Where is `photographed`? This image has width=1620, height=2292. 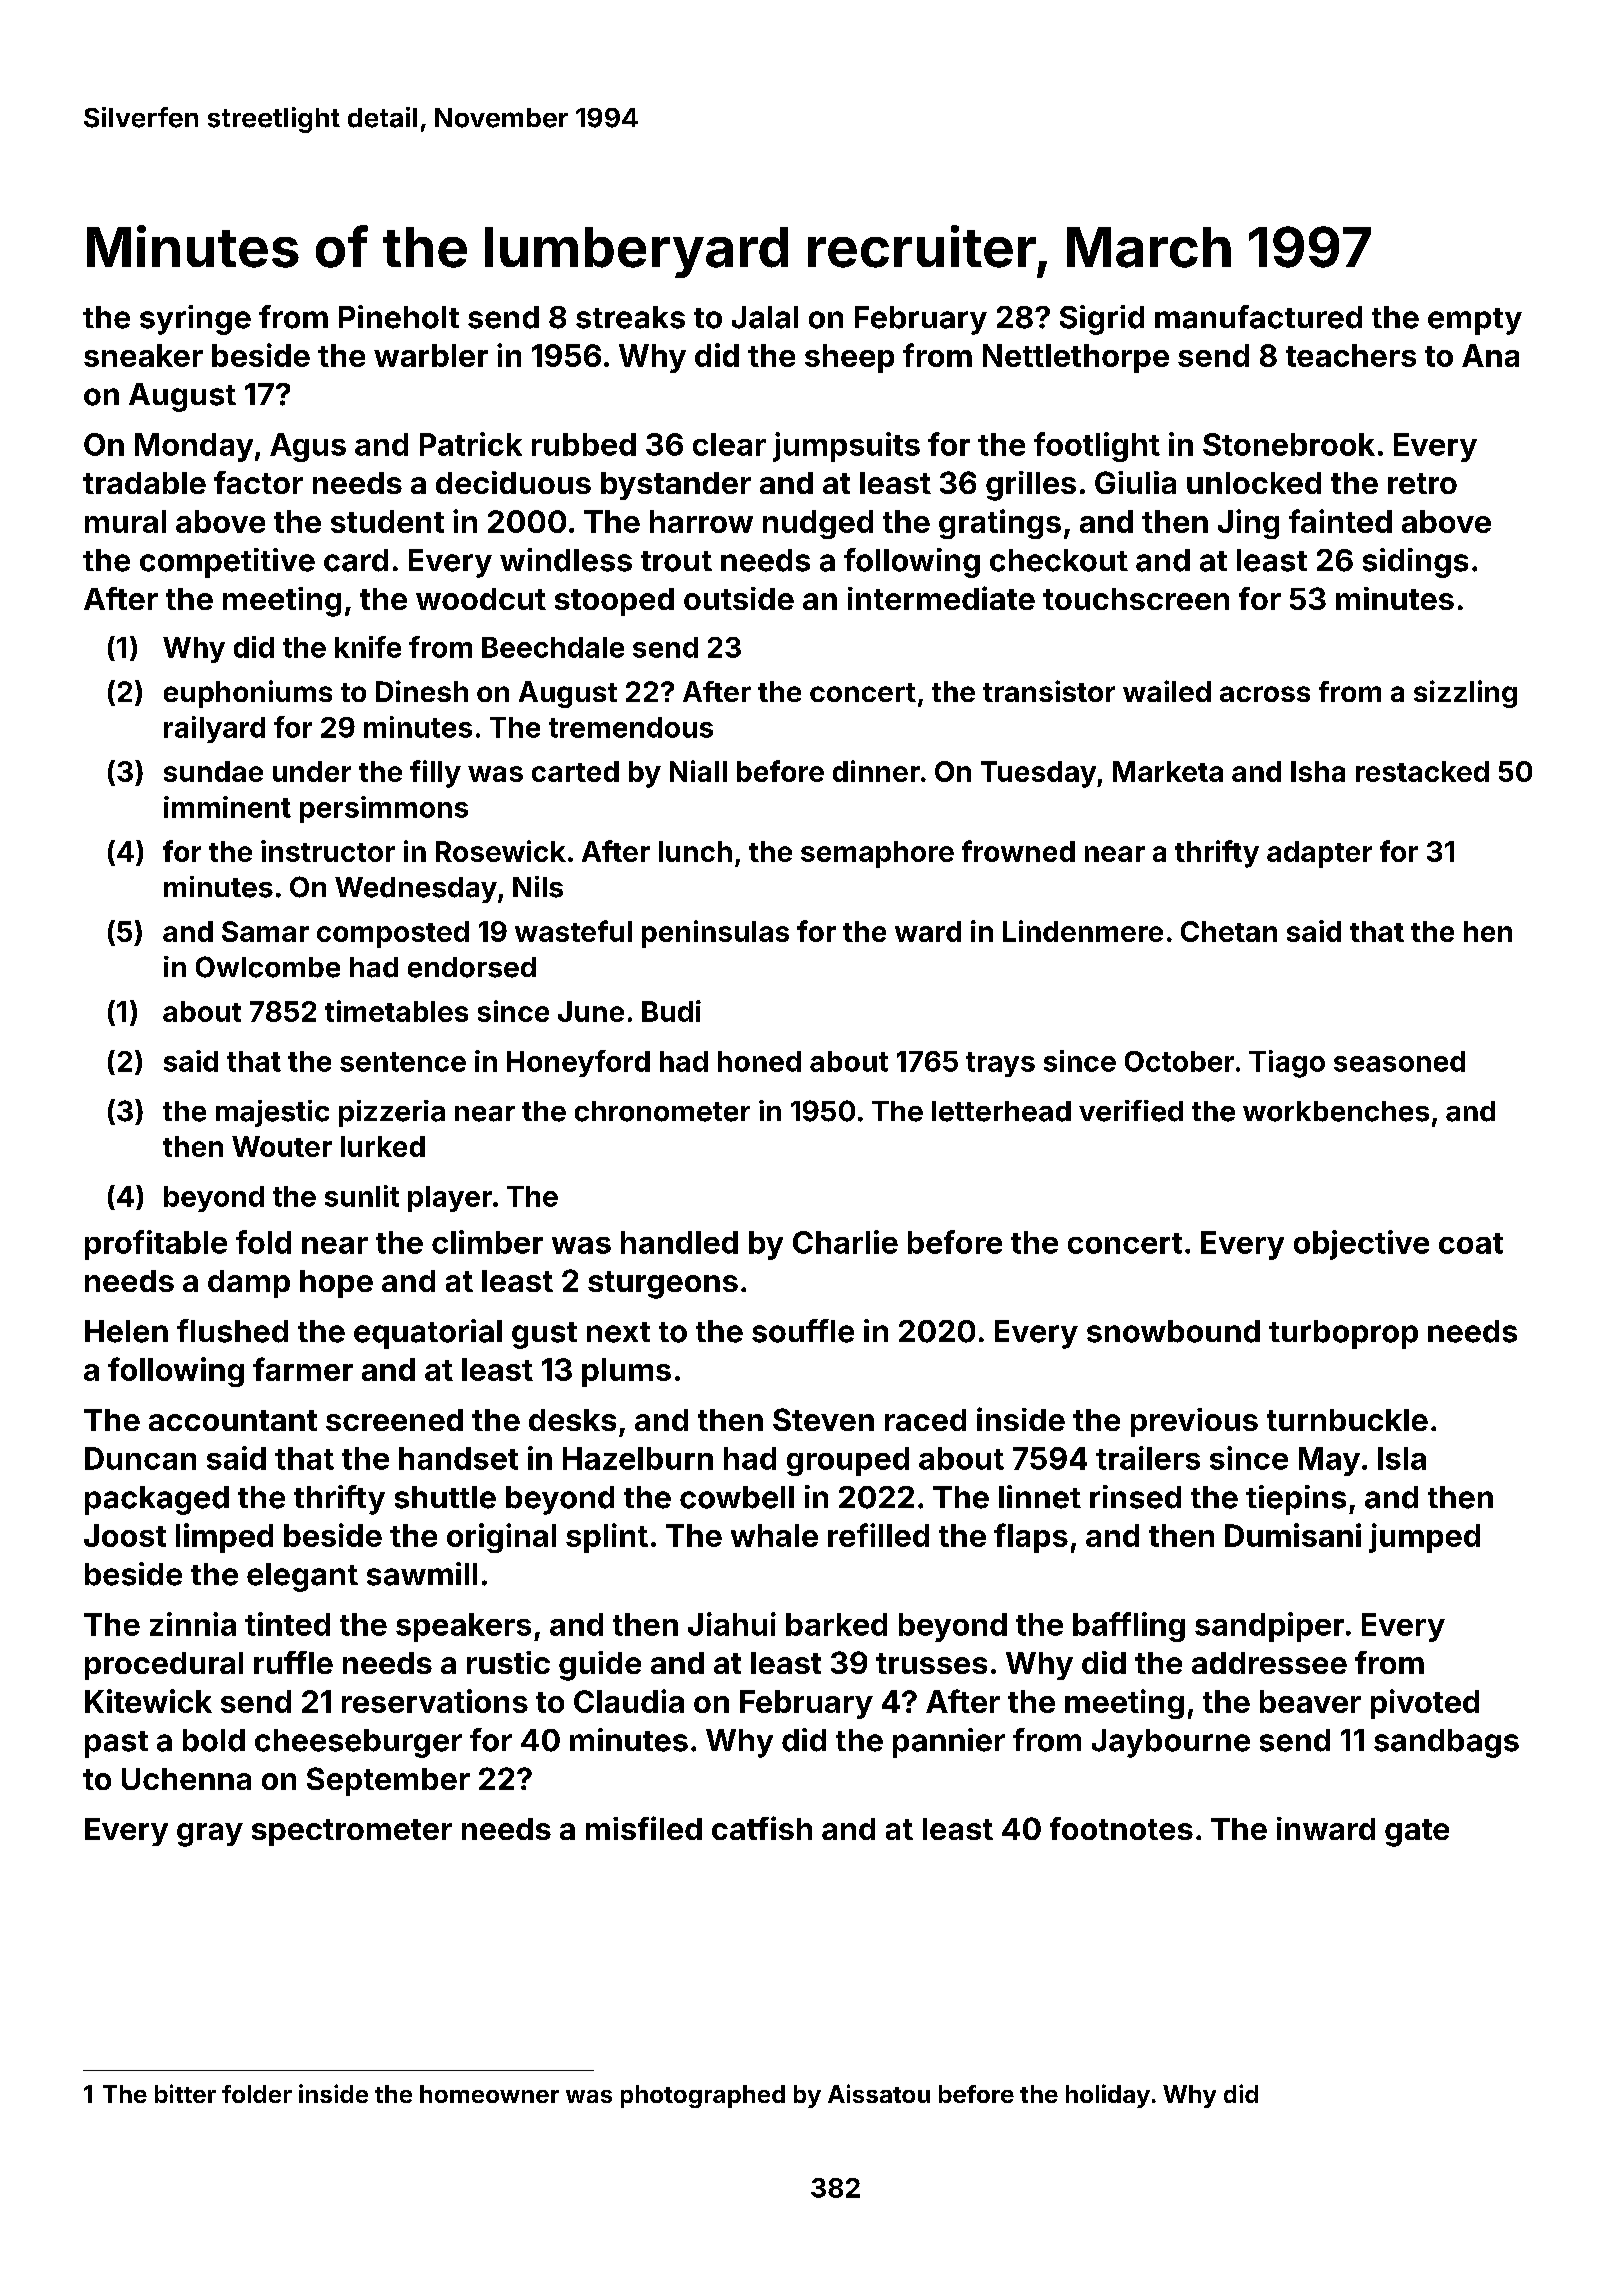
photographed is located at coordinates (703, 2096).
